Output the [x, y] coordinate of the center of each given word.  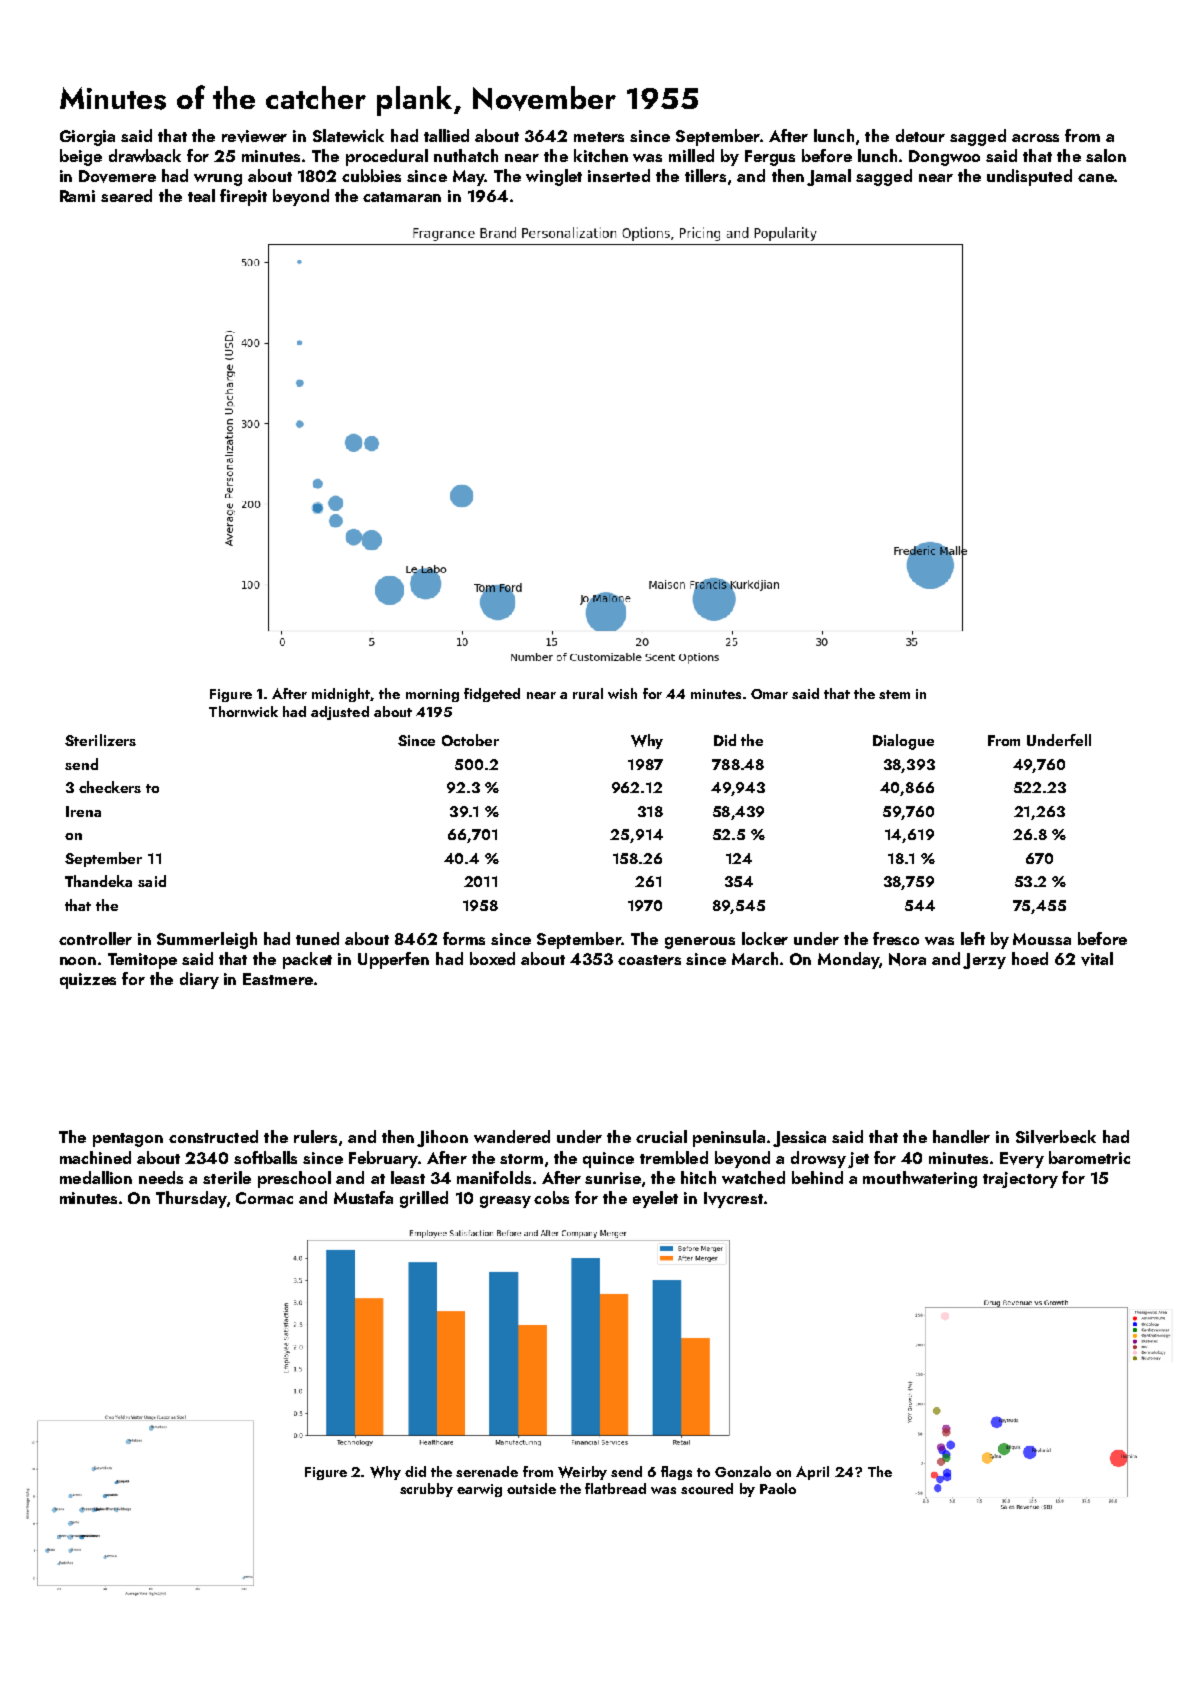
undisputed [1029, 177]
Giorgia [87, 138]
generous [700, 943]
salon [1106, 155]
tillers [705, 175]
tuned [317, 938]
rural [588, 693]
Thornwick [243, 711]
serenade [487, 1471]
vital [1097, 959]
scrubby [426, 1490]
